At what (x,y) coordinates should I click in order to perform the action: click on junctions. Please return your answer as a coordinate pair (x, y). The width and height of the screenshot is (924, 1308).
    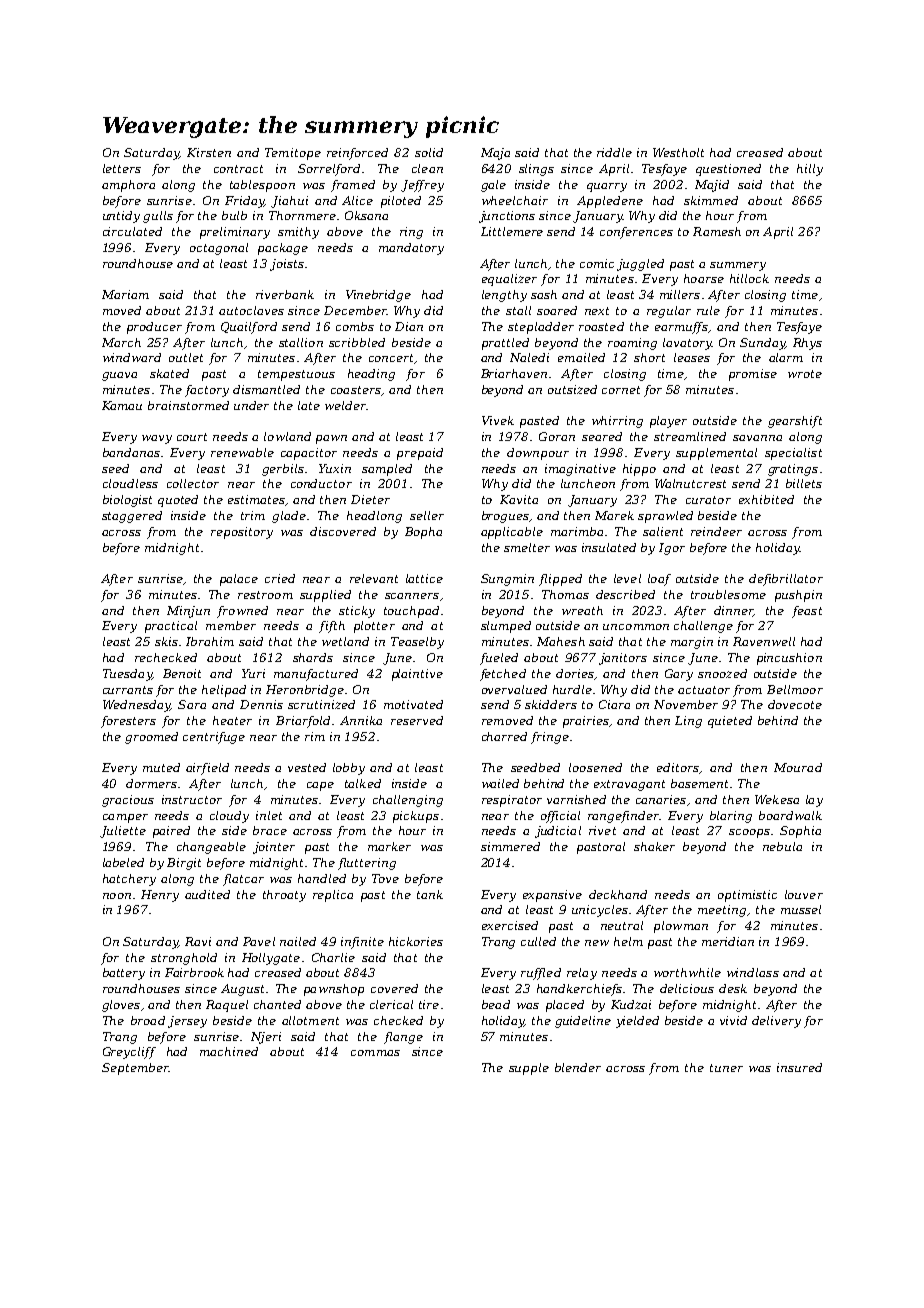
    Looking at the image, I should click on (507, 217).
